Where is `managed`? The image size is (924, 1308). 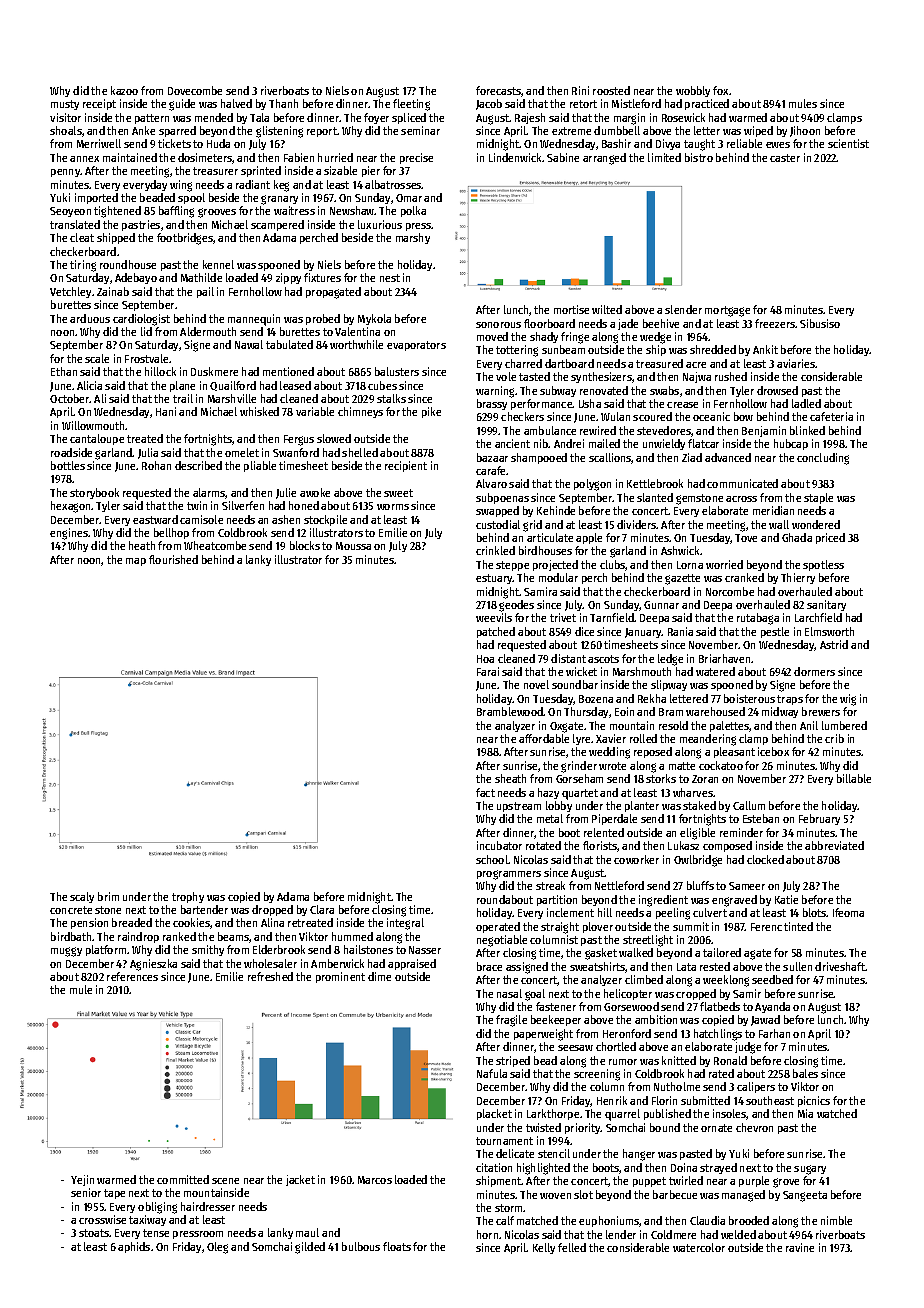 managed is located at coordinates (743, 1196).
